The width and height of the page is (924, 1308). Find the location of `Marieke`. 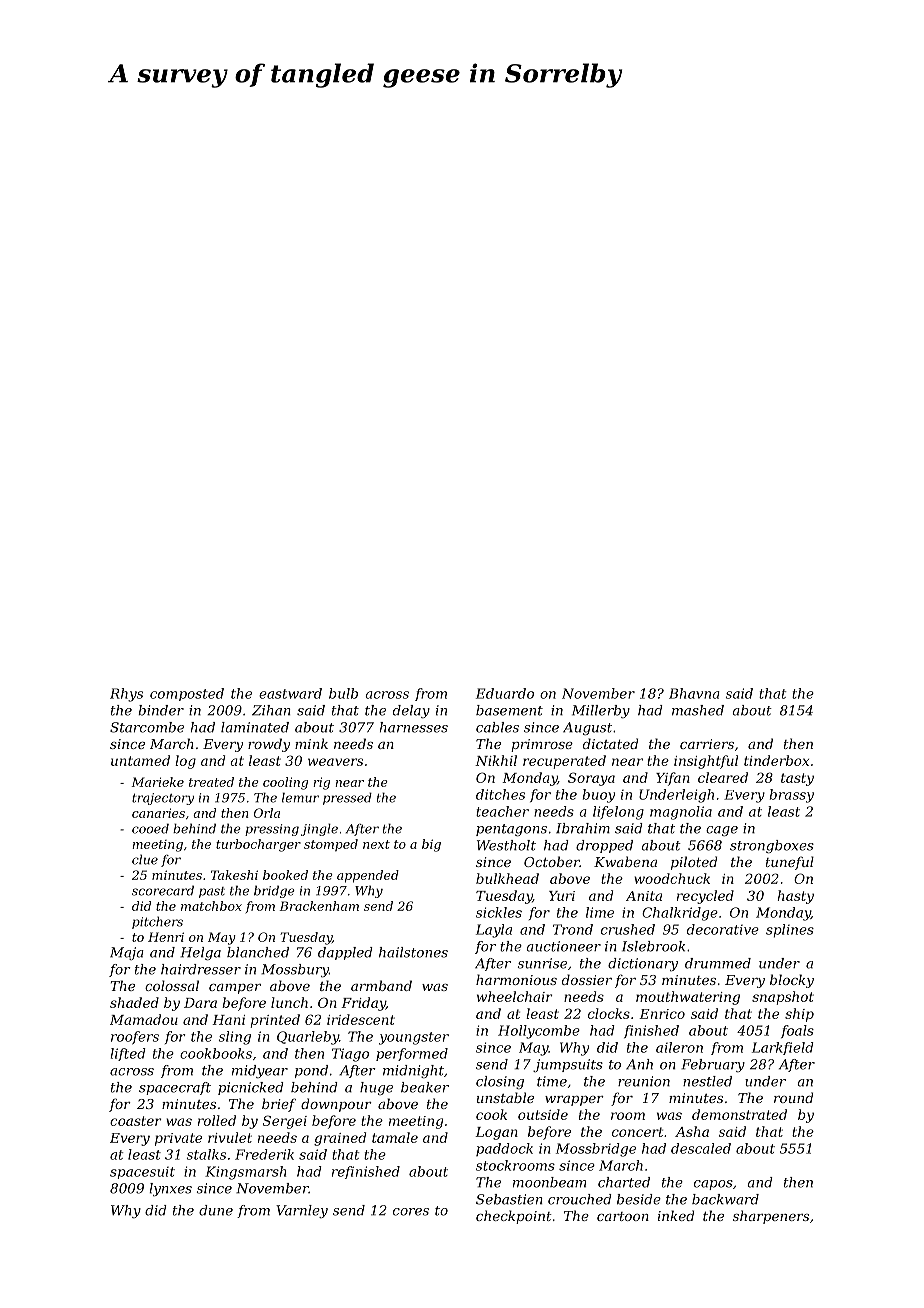

Marieke is located at coordinates (157, 782).
